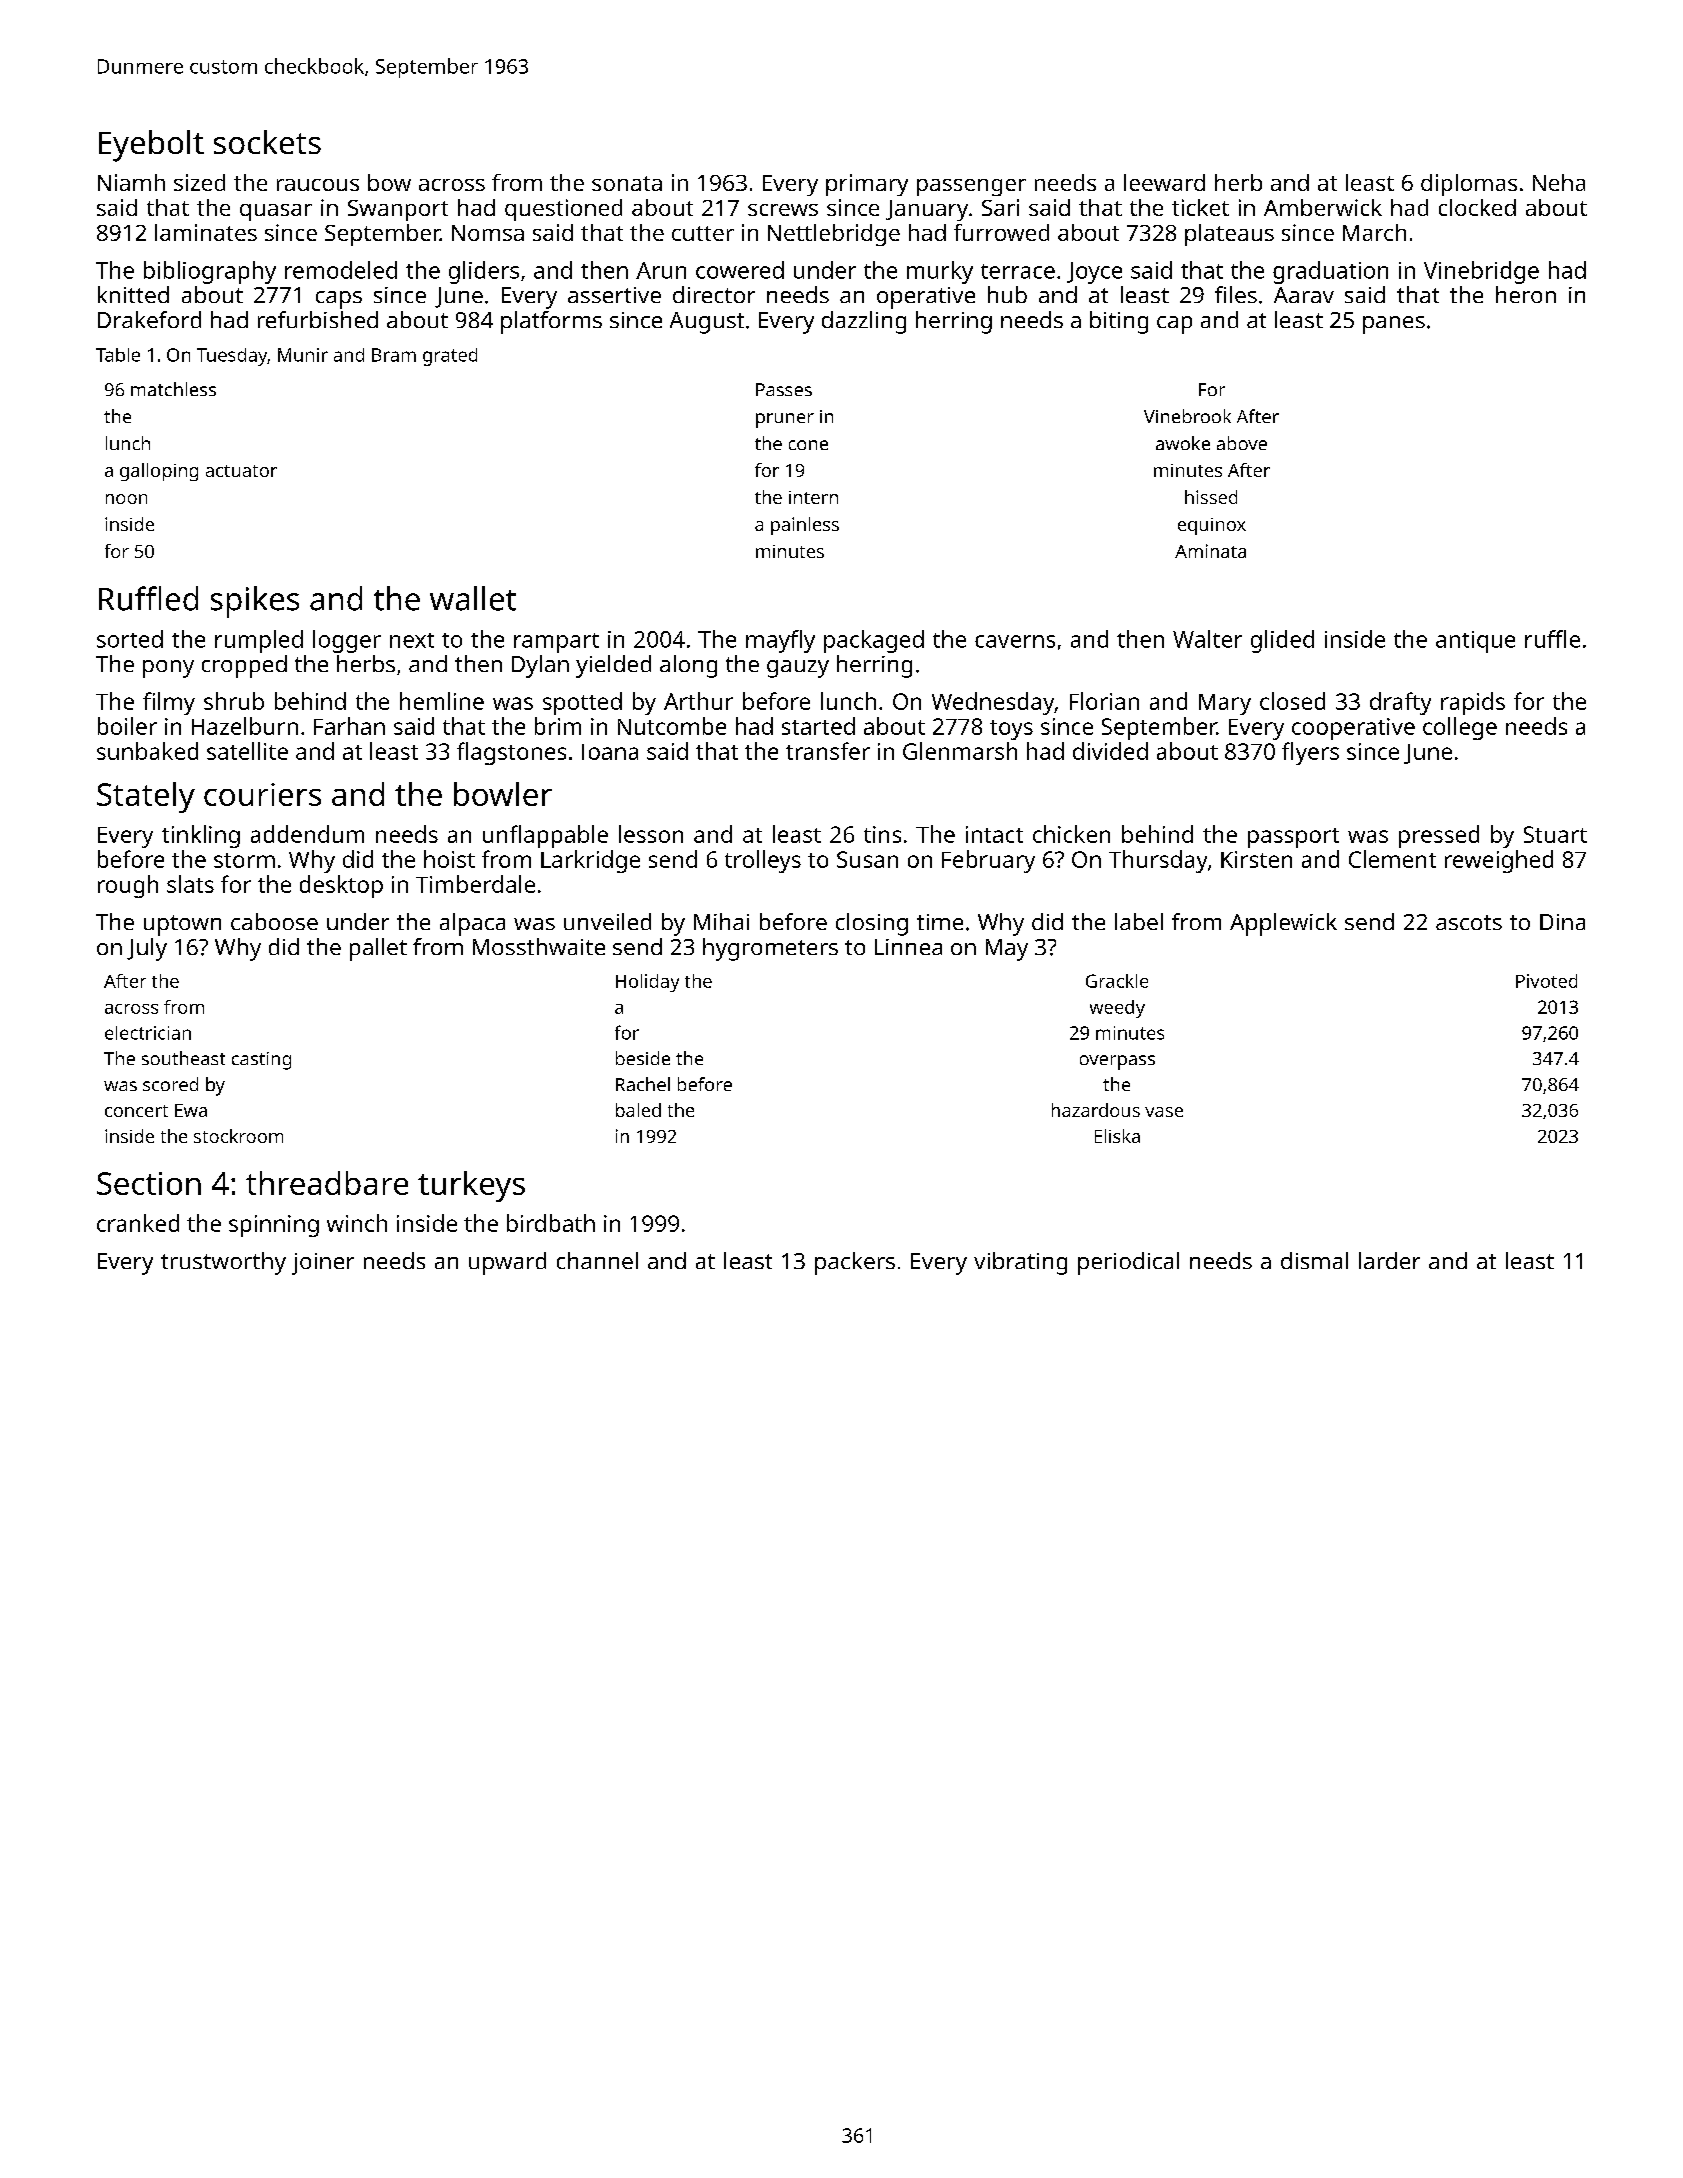 The image size is (1683, 2178). What do you see at coordinates (149, 1183) in the document?
I see `Section` at bounding box center [149, 1183].
